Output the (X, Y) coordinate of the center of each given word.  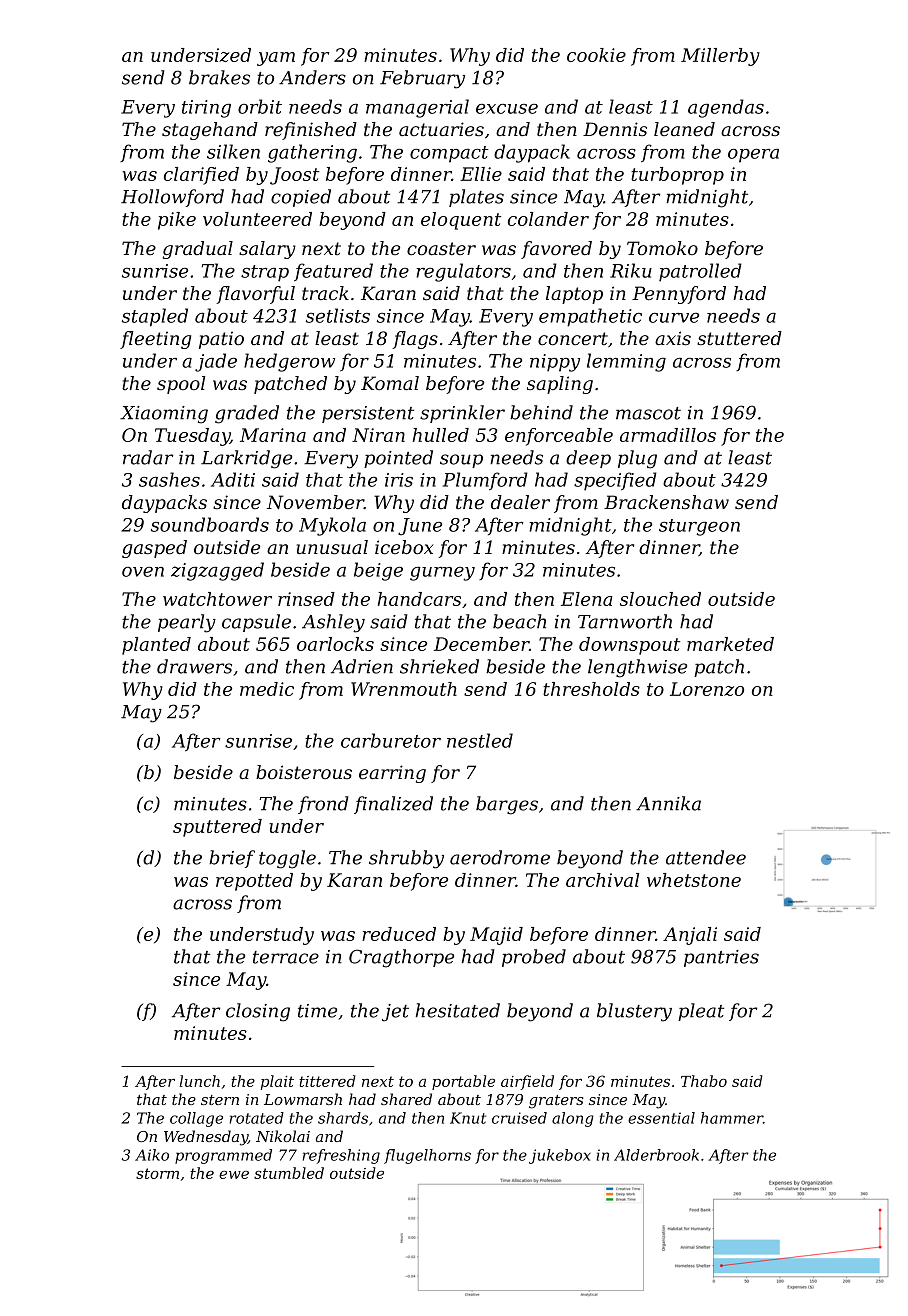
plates (476, 198)
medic (267, 689)
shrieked (439, 666)
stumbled (289, 1173)
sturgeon (699, 527)
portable (463, 1082)
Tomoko (662, 248)
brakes (219, 77)
